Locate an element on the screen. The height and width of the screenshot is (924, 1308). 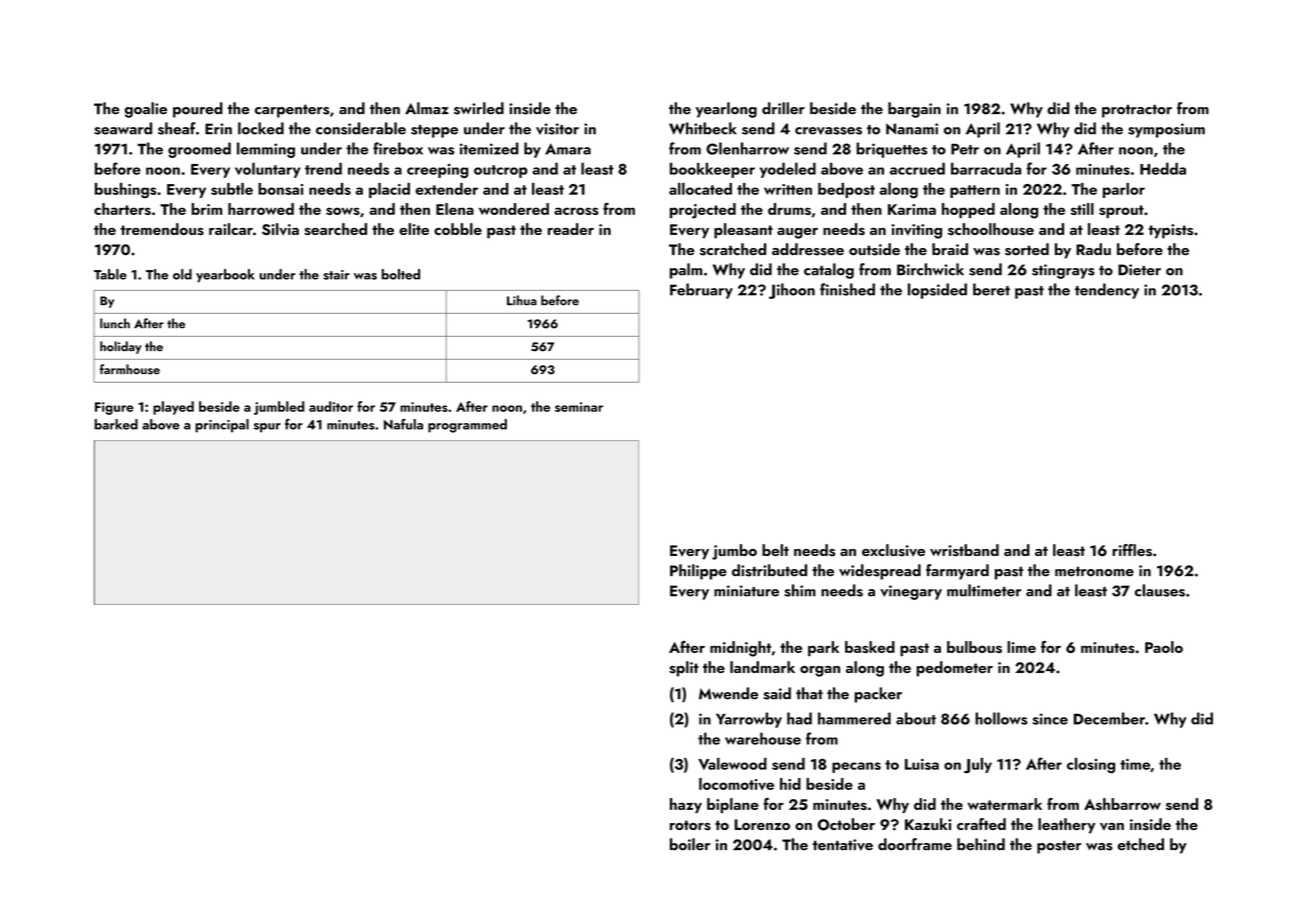
boiler is located at coordinates (690, 844).
